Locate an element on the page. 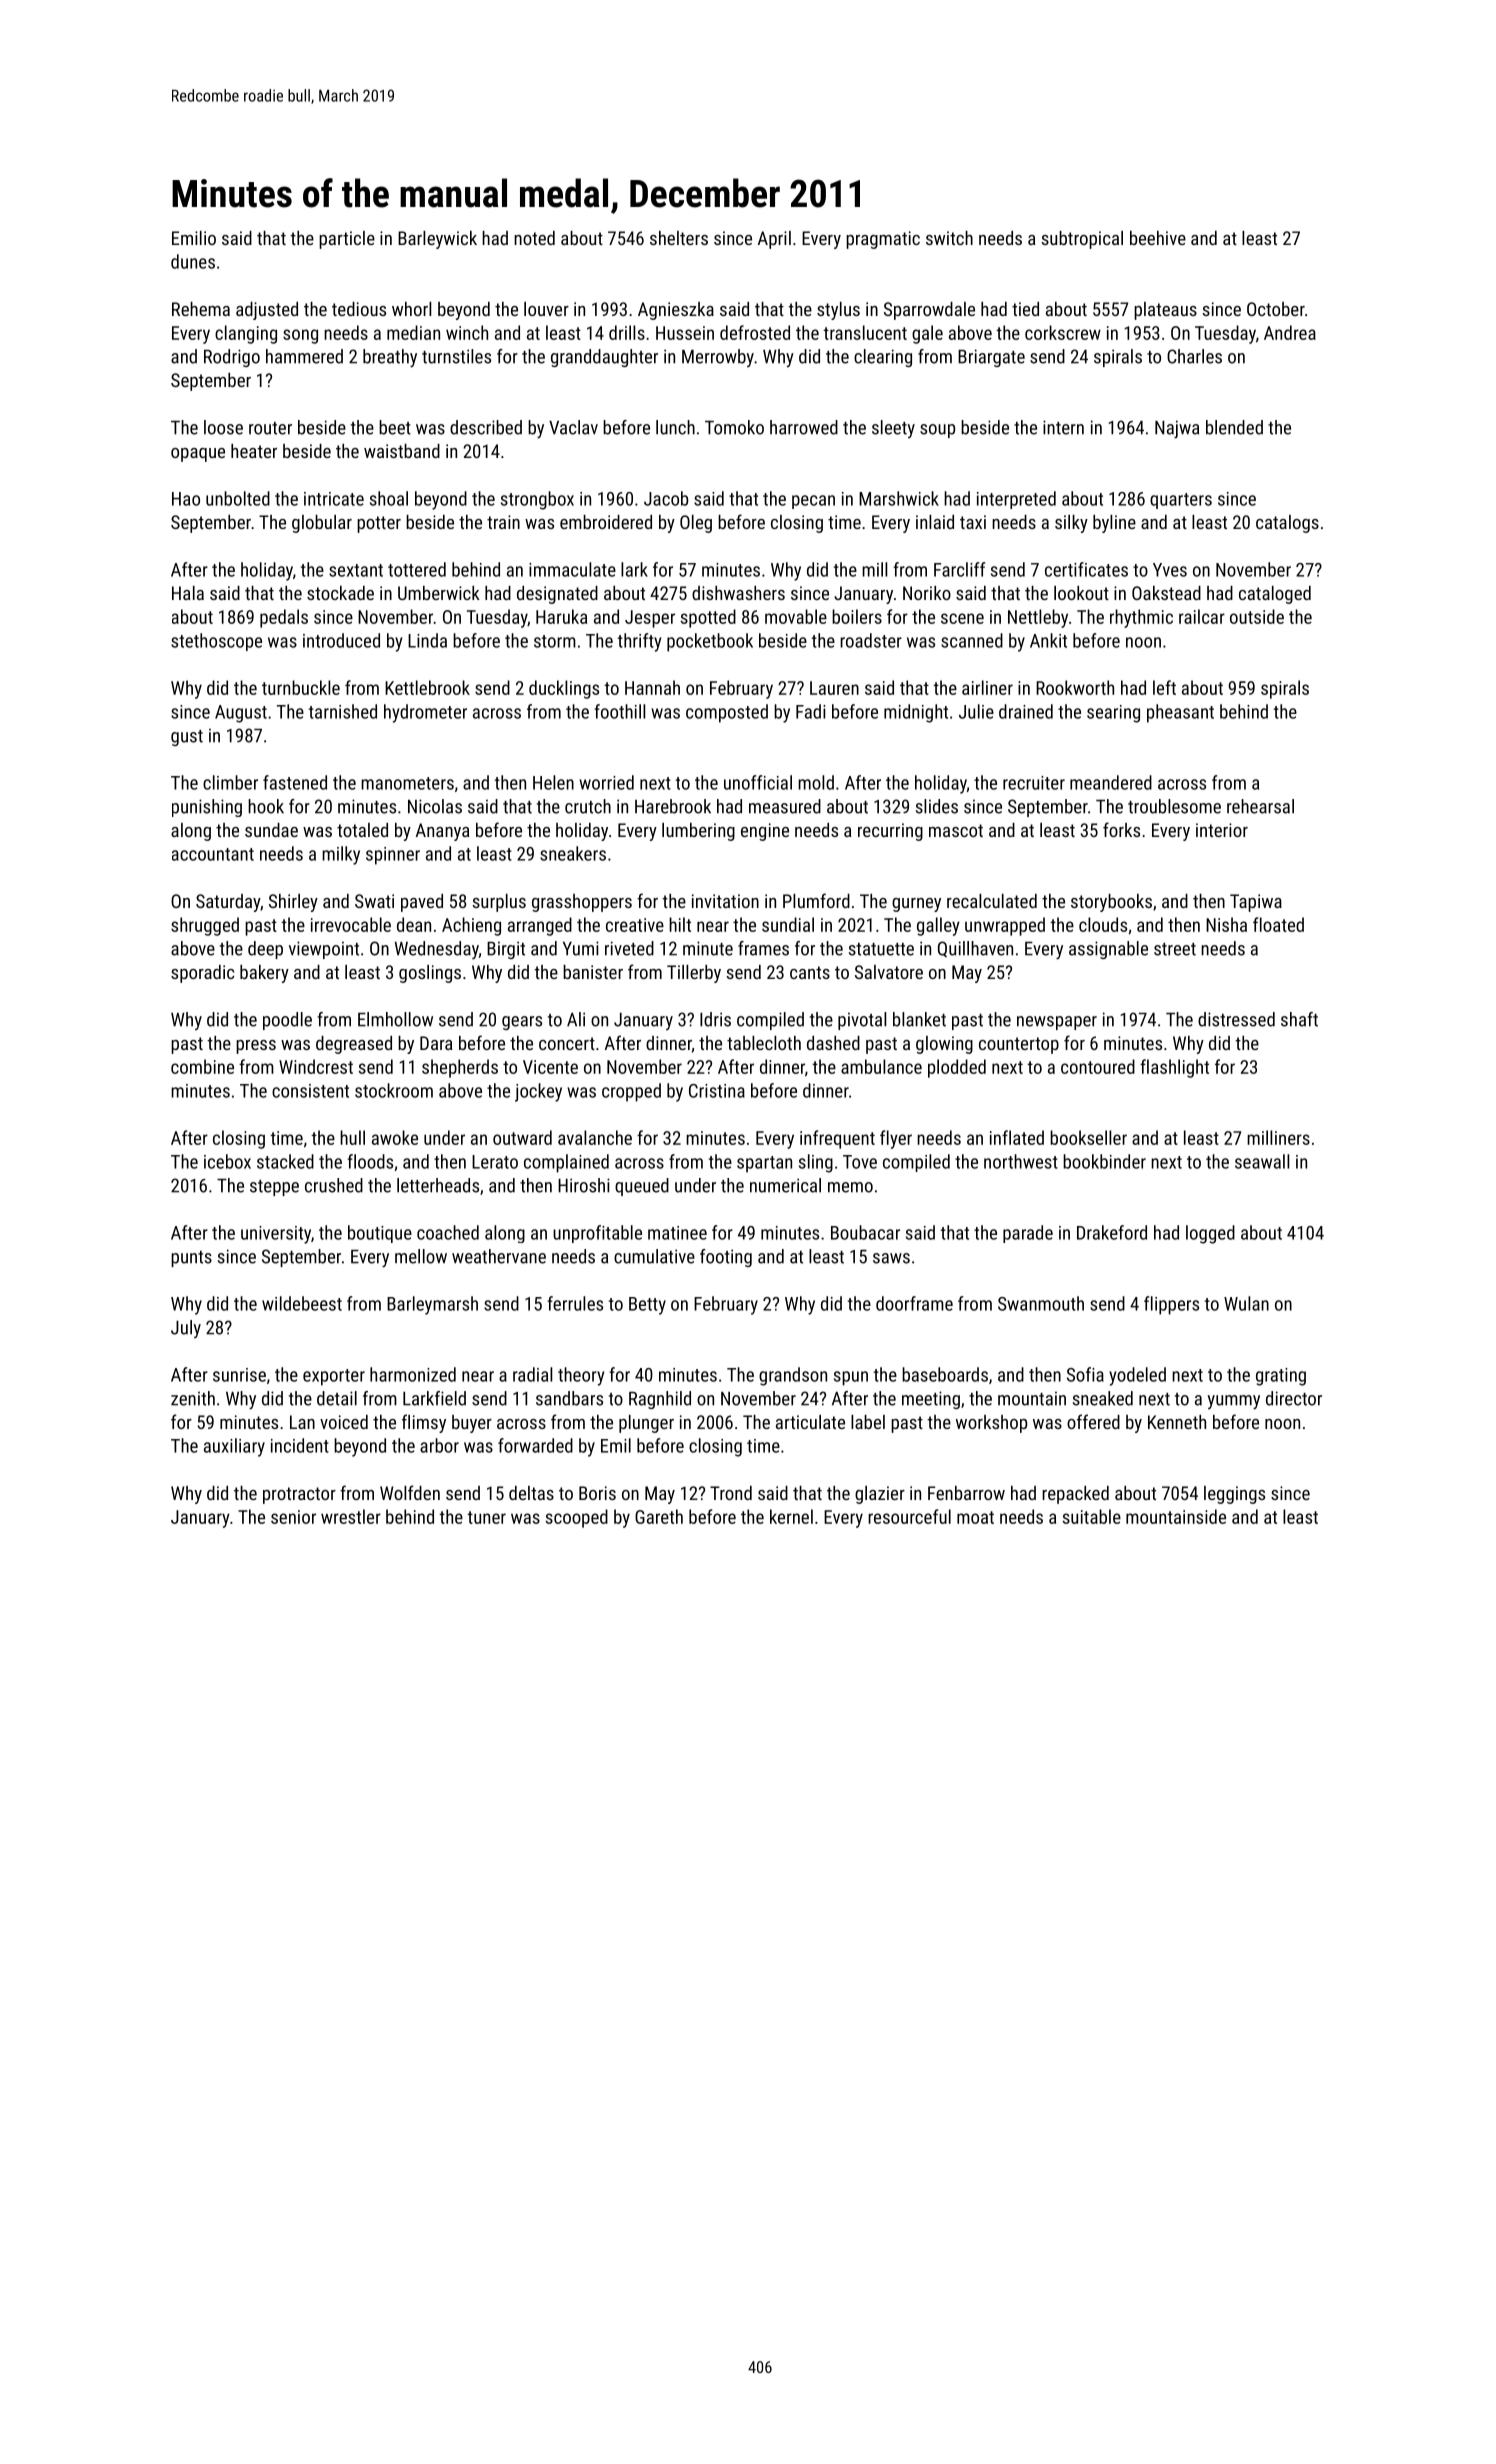 This image has width=1496, height=2464. beehive is located at coordinates (1158, 238).
